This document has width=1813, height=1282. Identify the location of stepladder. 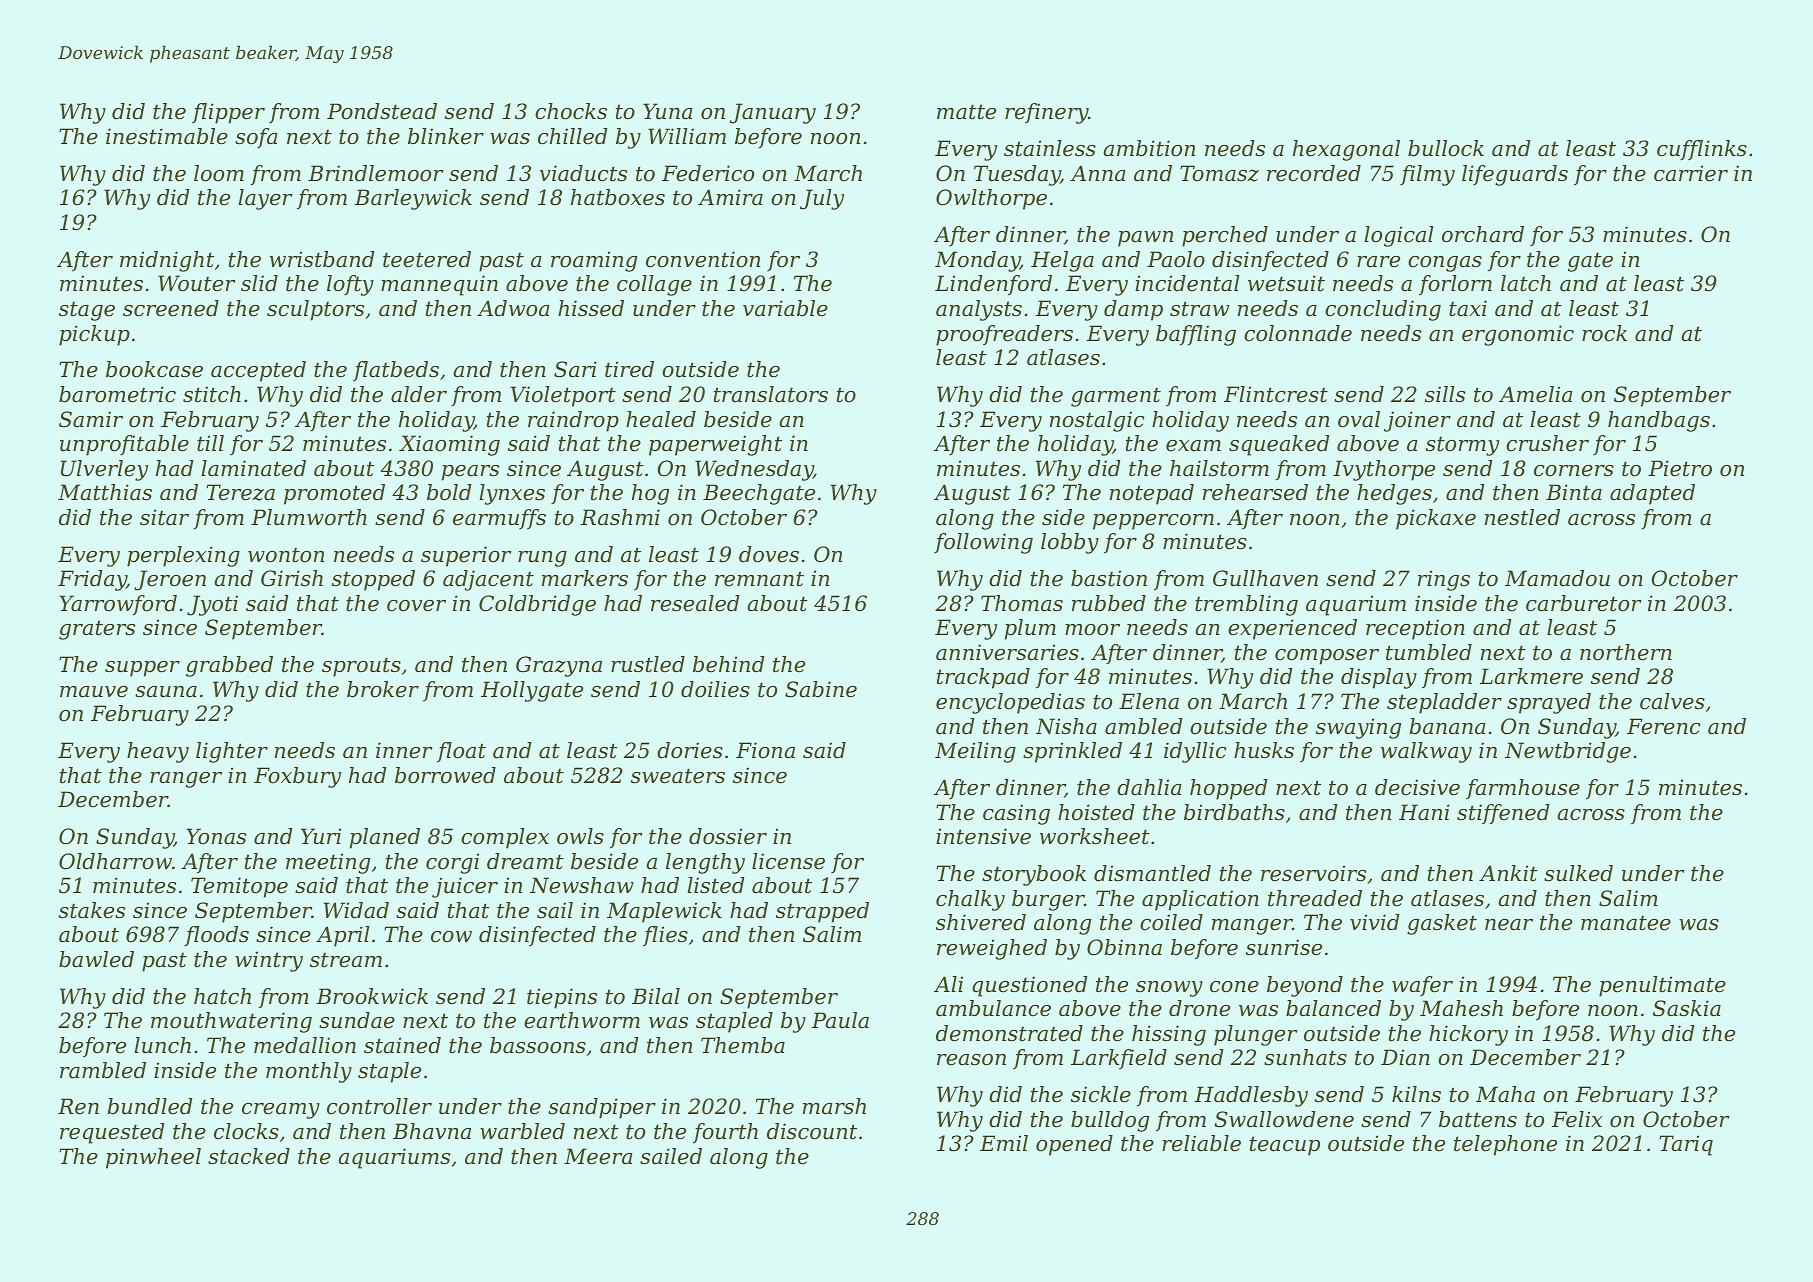
(1444, 703).
